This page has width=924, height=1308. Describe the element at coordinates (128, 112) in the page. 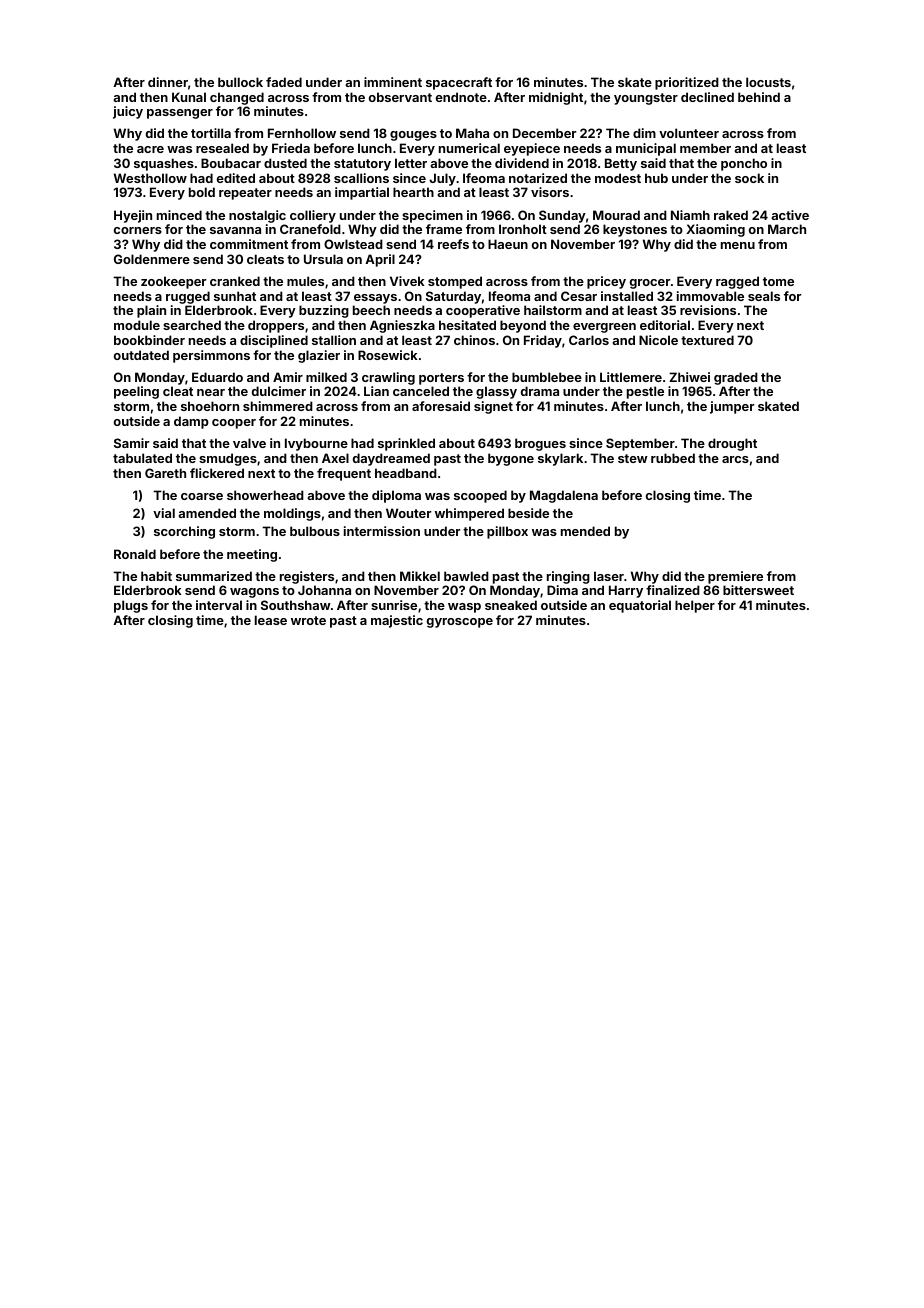

I see `juicy` at that location.
